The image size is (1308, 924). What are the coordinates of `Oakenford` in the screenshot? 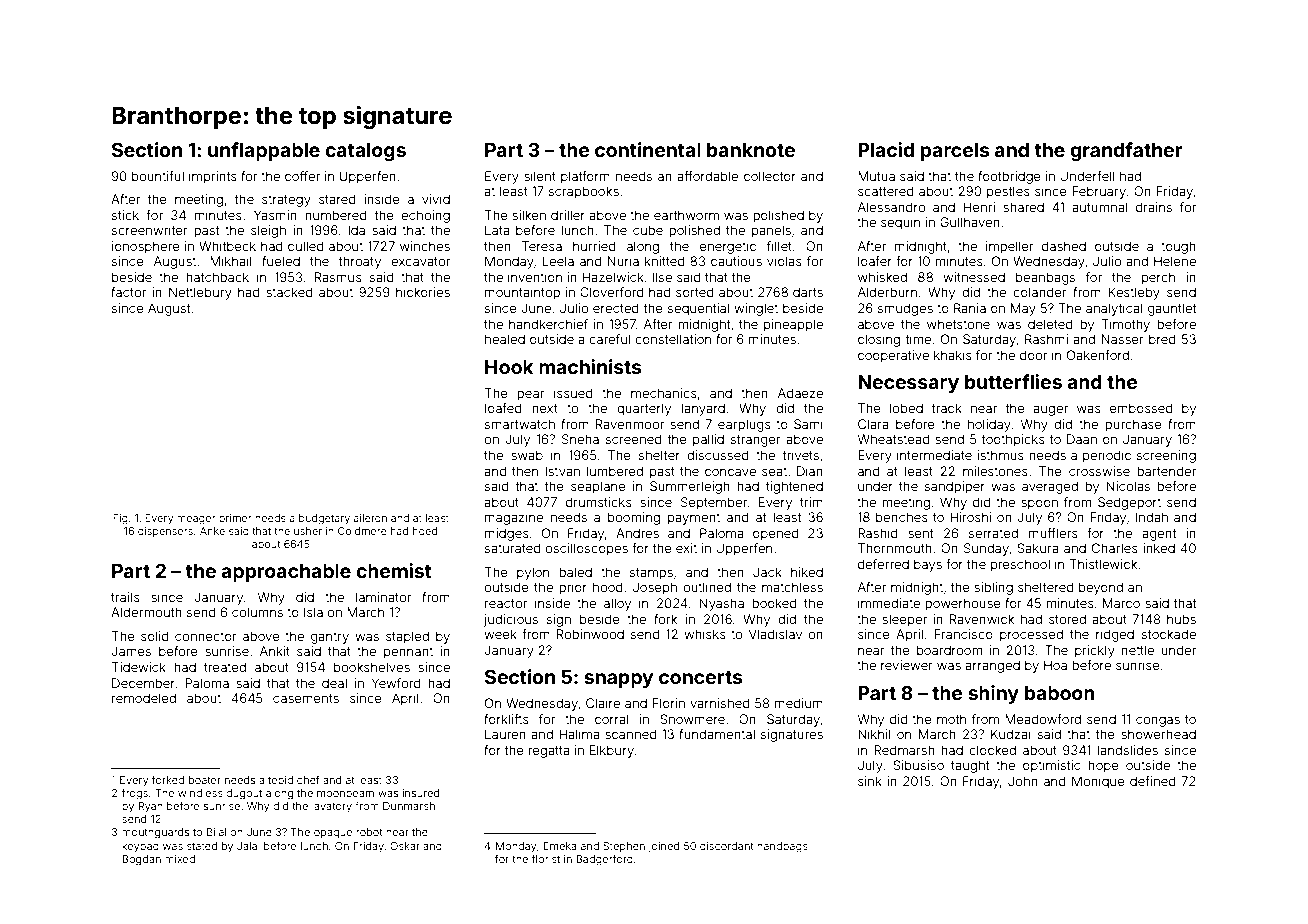 It's located at (1098, 355).
